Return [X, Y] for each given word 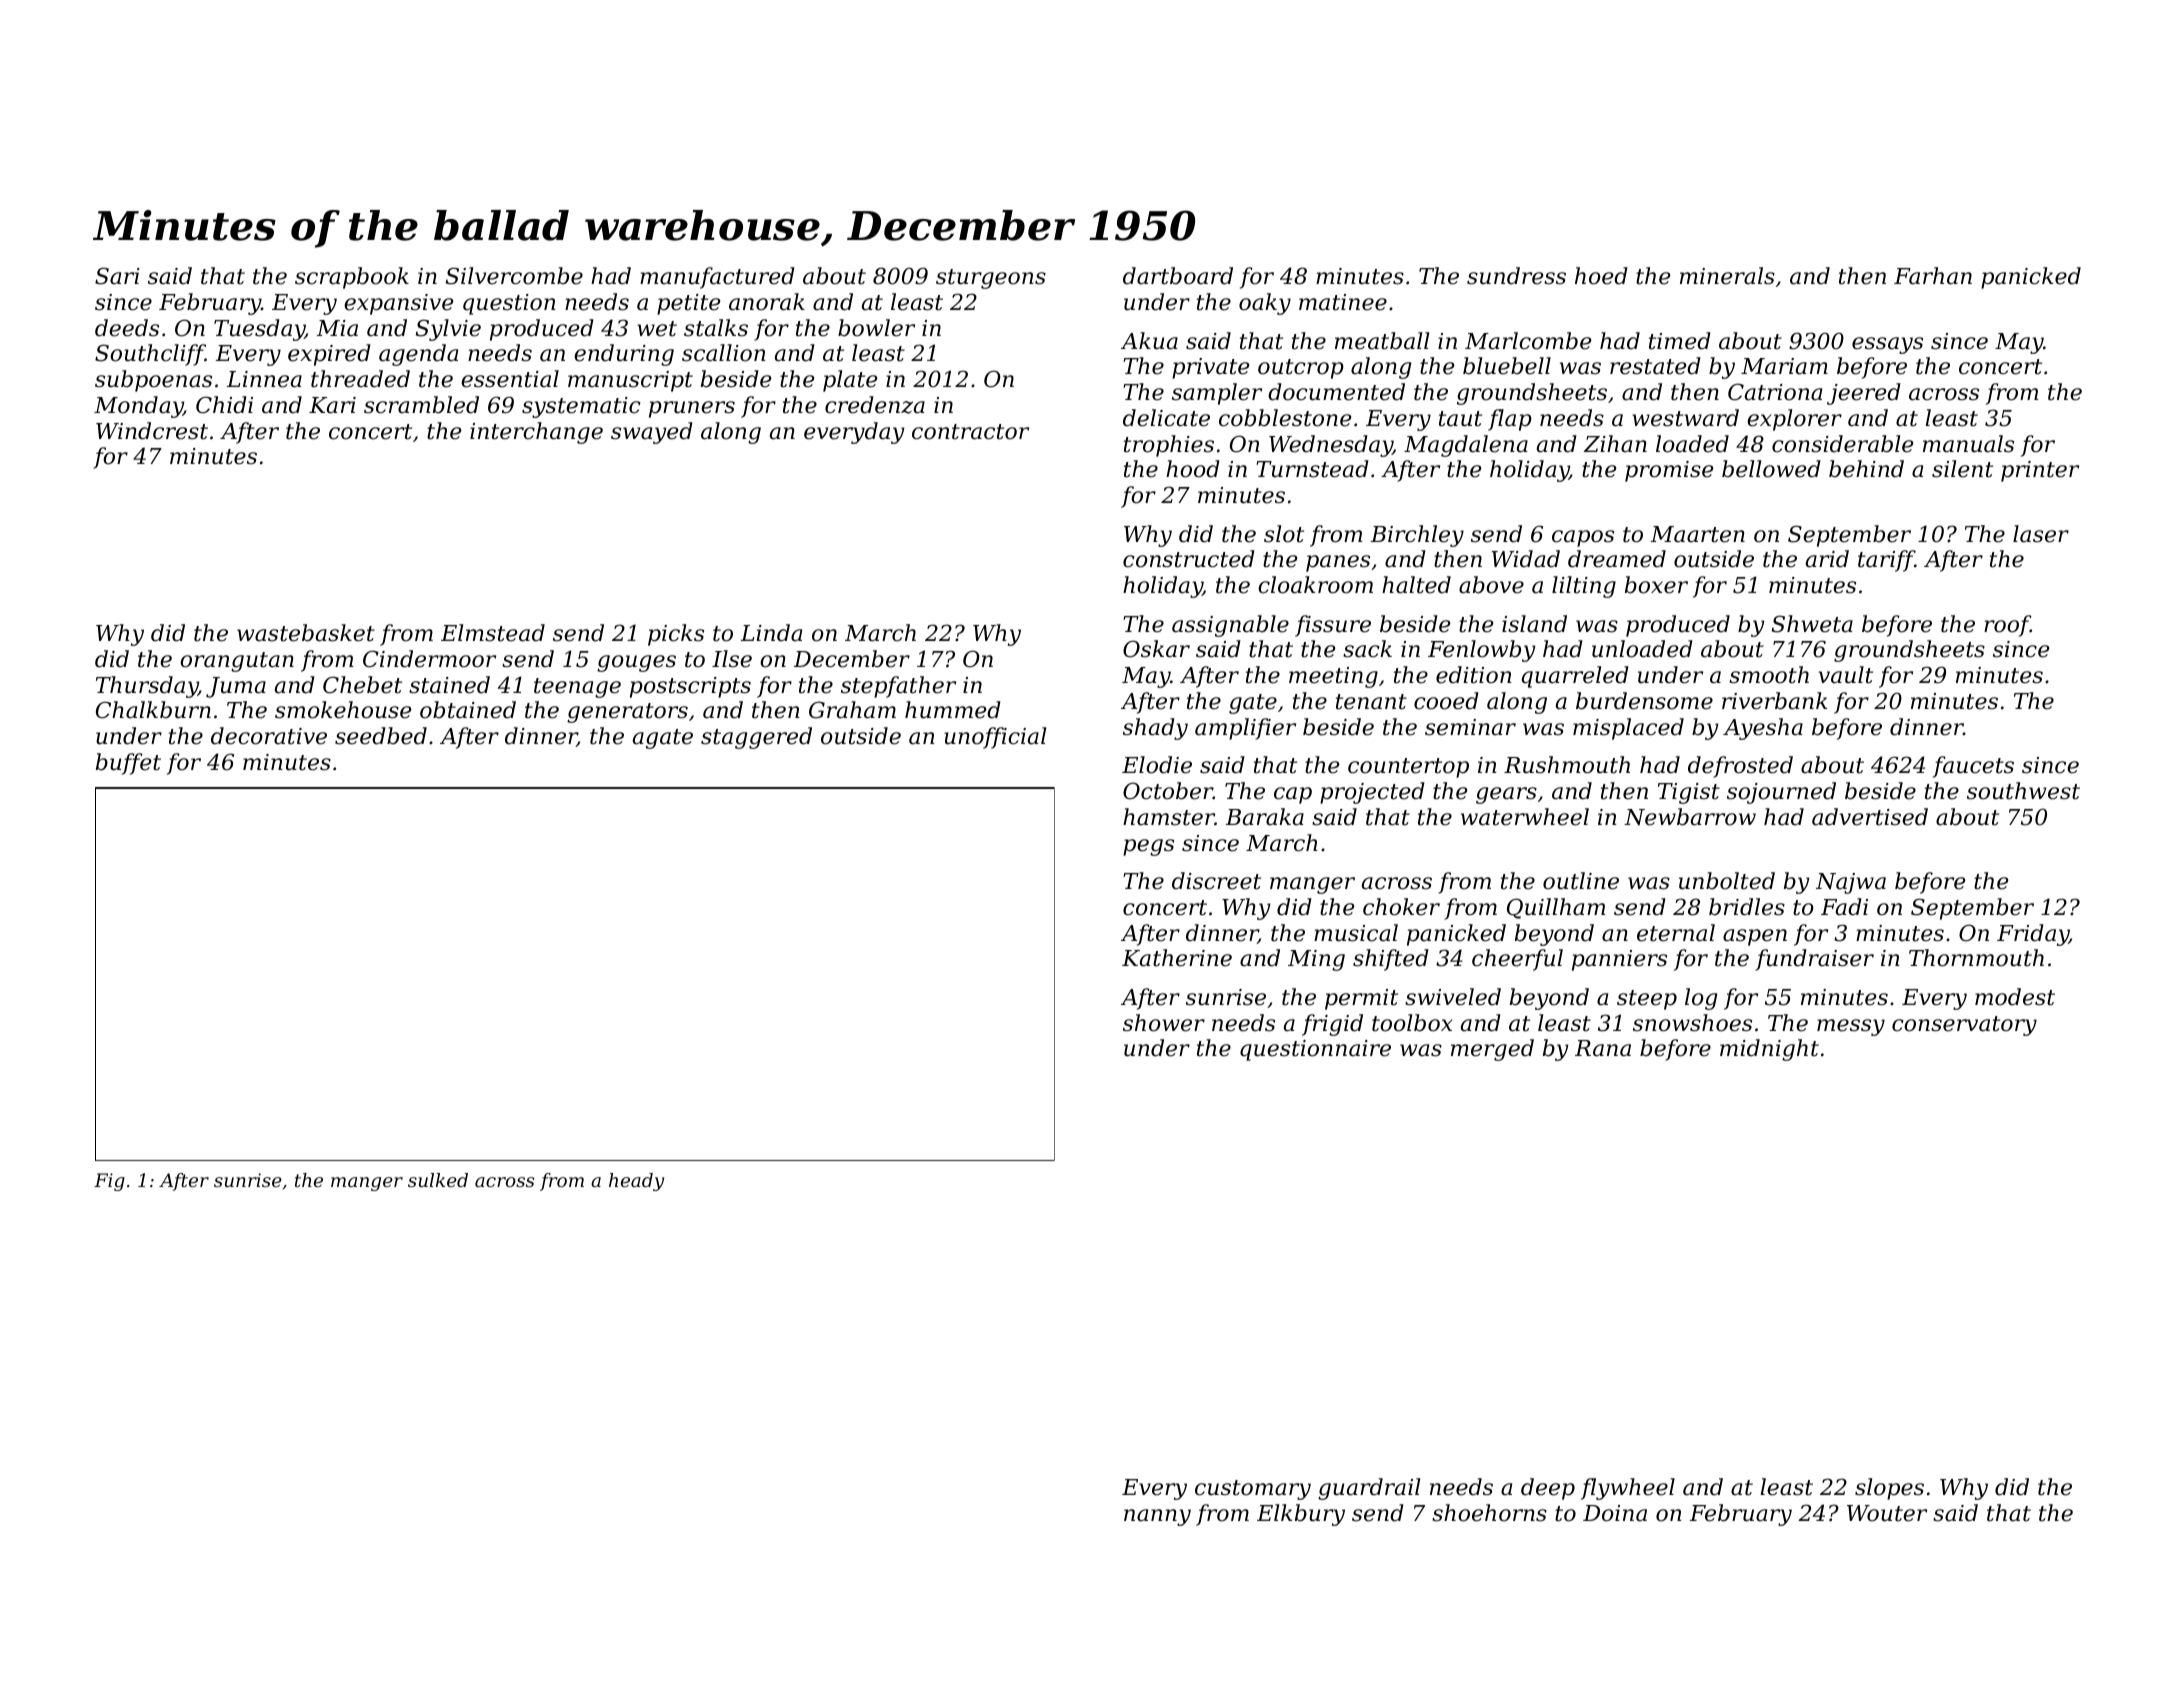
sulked [438, 1180]
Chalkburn [153, 710]
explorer [1794, 420]
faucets [1973, 767]
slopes [1889, 1489]
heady [636, 1182]
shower [1164, 1023]
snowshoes [1692, 1023]
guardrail [1369, 1489]
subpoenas [153, 381]
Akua [1149, 341]
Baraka [1265, 817]
